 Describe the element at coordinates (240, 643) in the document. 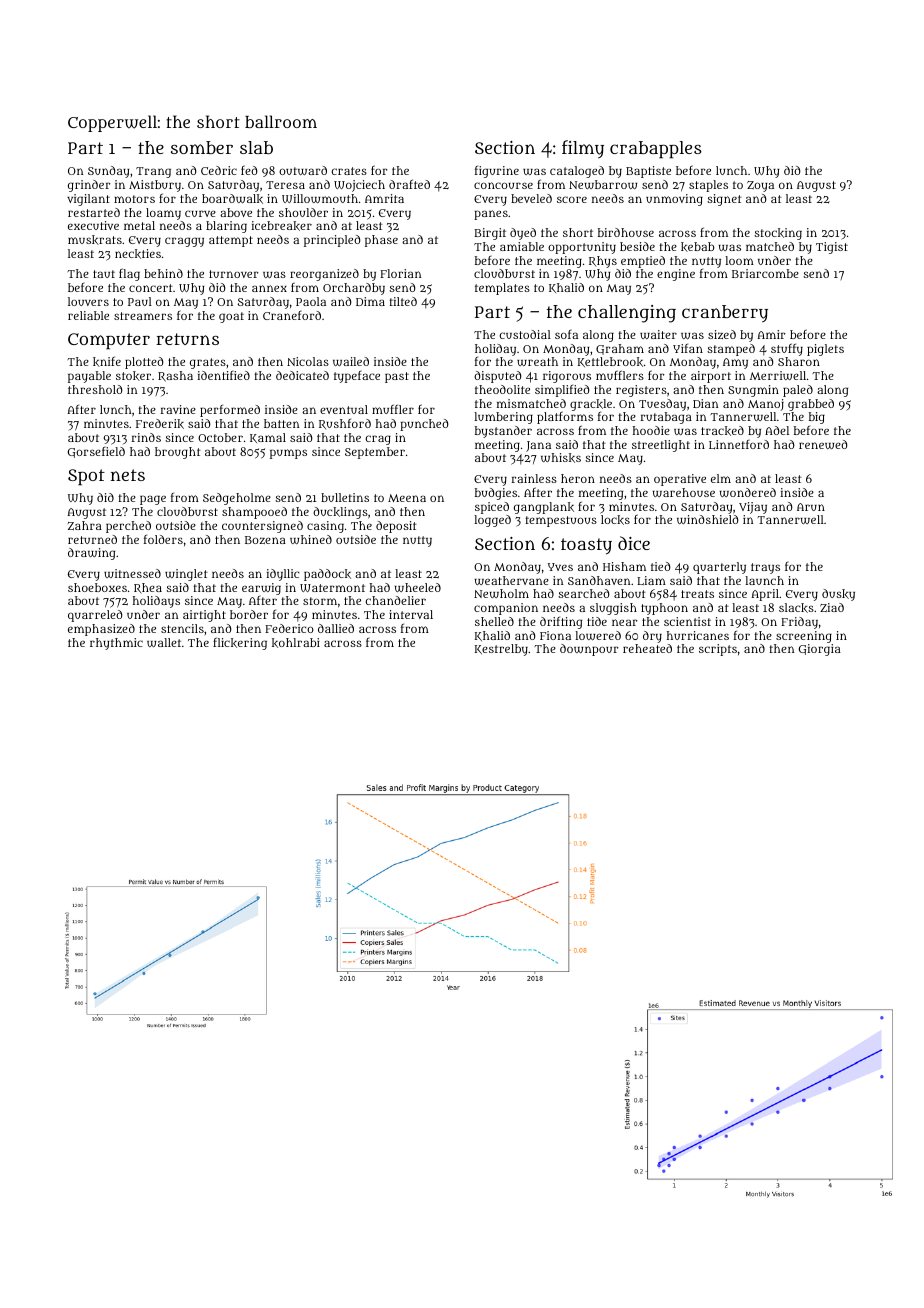

I see `flickering` at that location.
